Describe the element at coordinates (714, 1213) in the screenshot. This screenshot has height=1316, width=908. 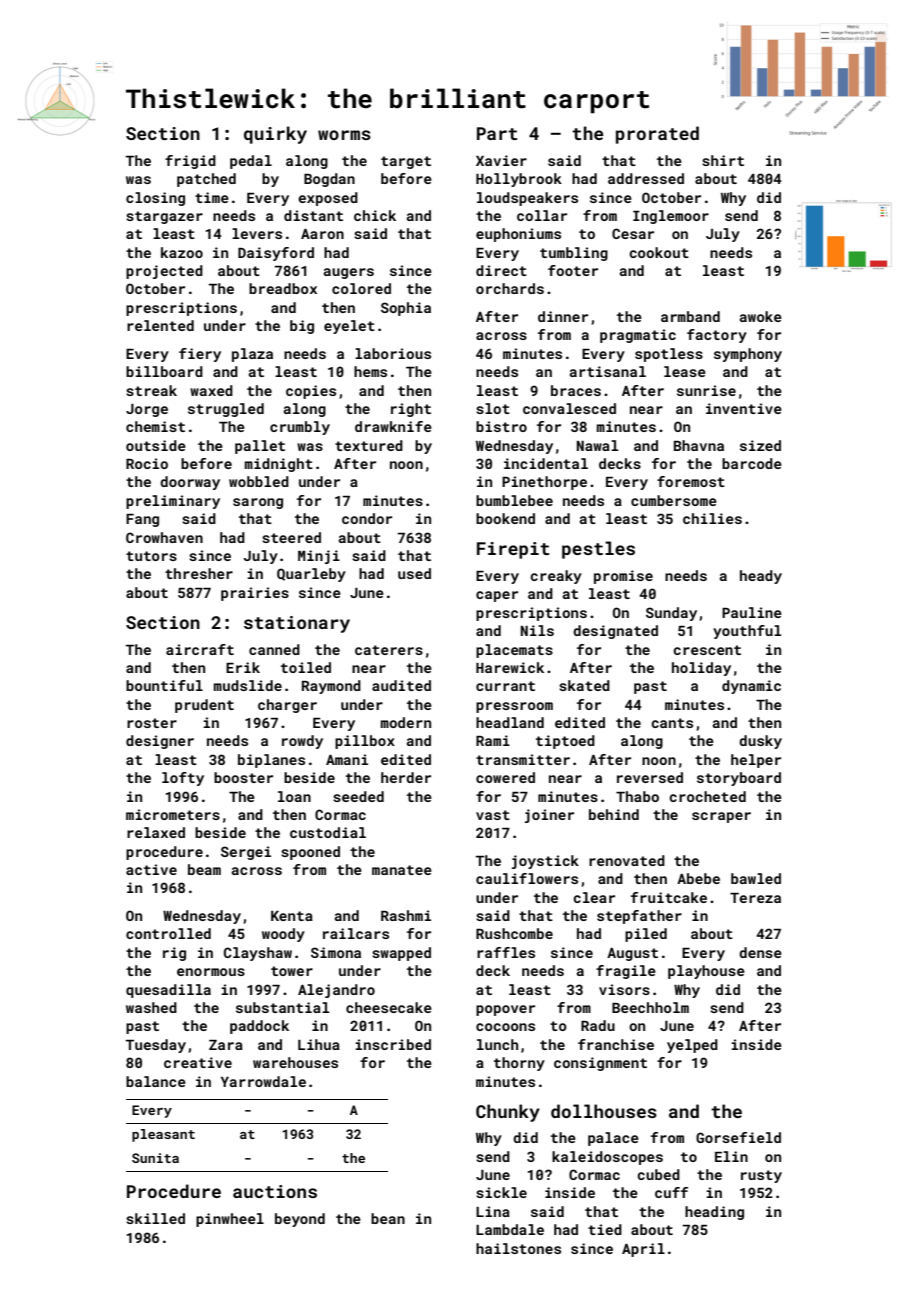
I see `heading` at that location.
